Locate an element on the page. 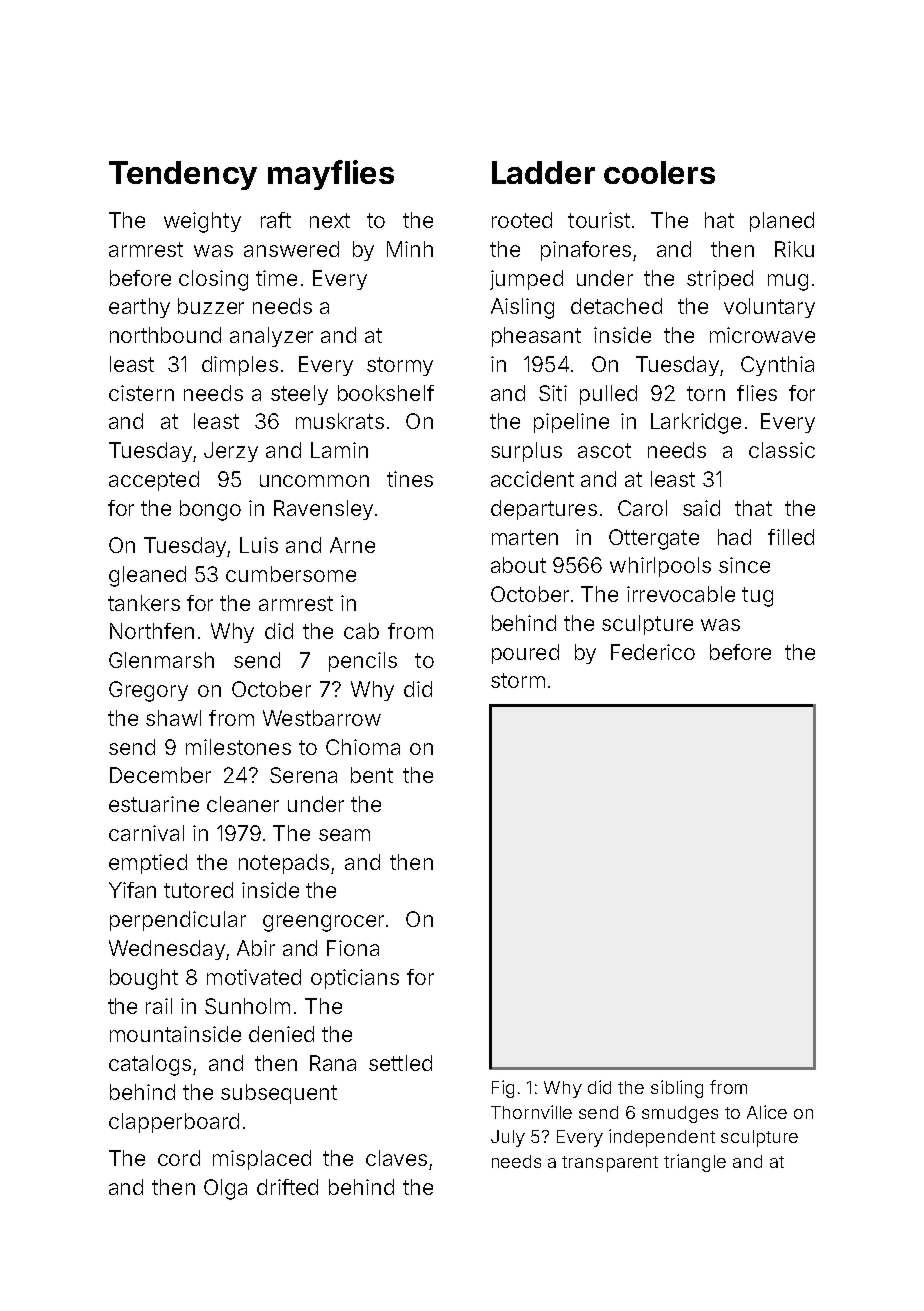  bookshelf is located at coordinates (386, 393).
